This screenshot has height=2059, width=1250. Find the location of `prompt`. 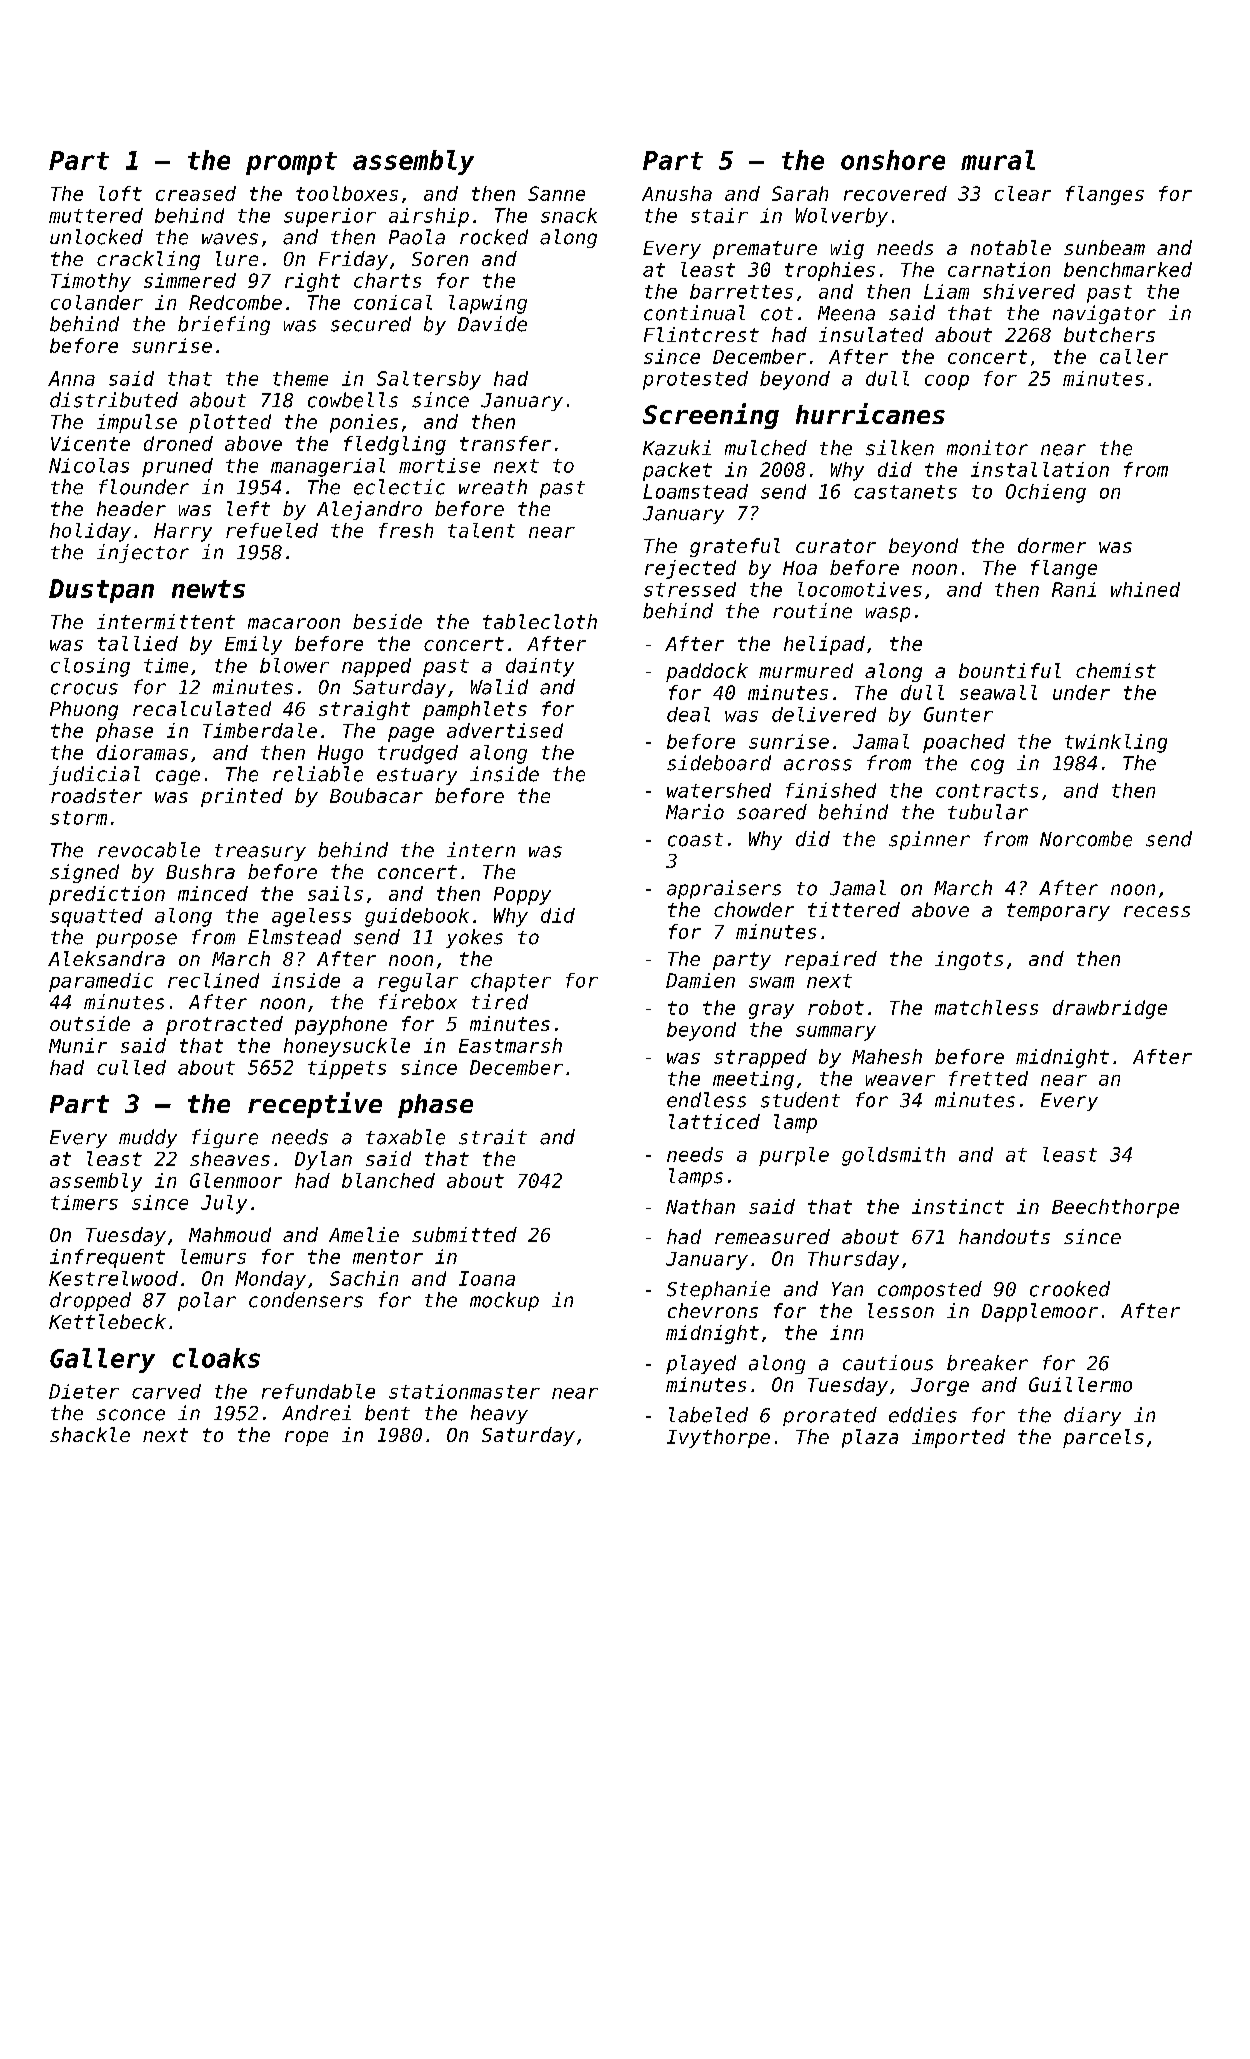

prompt is located at coordinates (291, 163).
